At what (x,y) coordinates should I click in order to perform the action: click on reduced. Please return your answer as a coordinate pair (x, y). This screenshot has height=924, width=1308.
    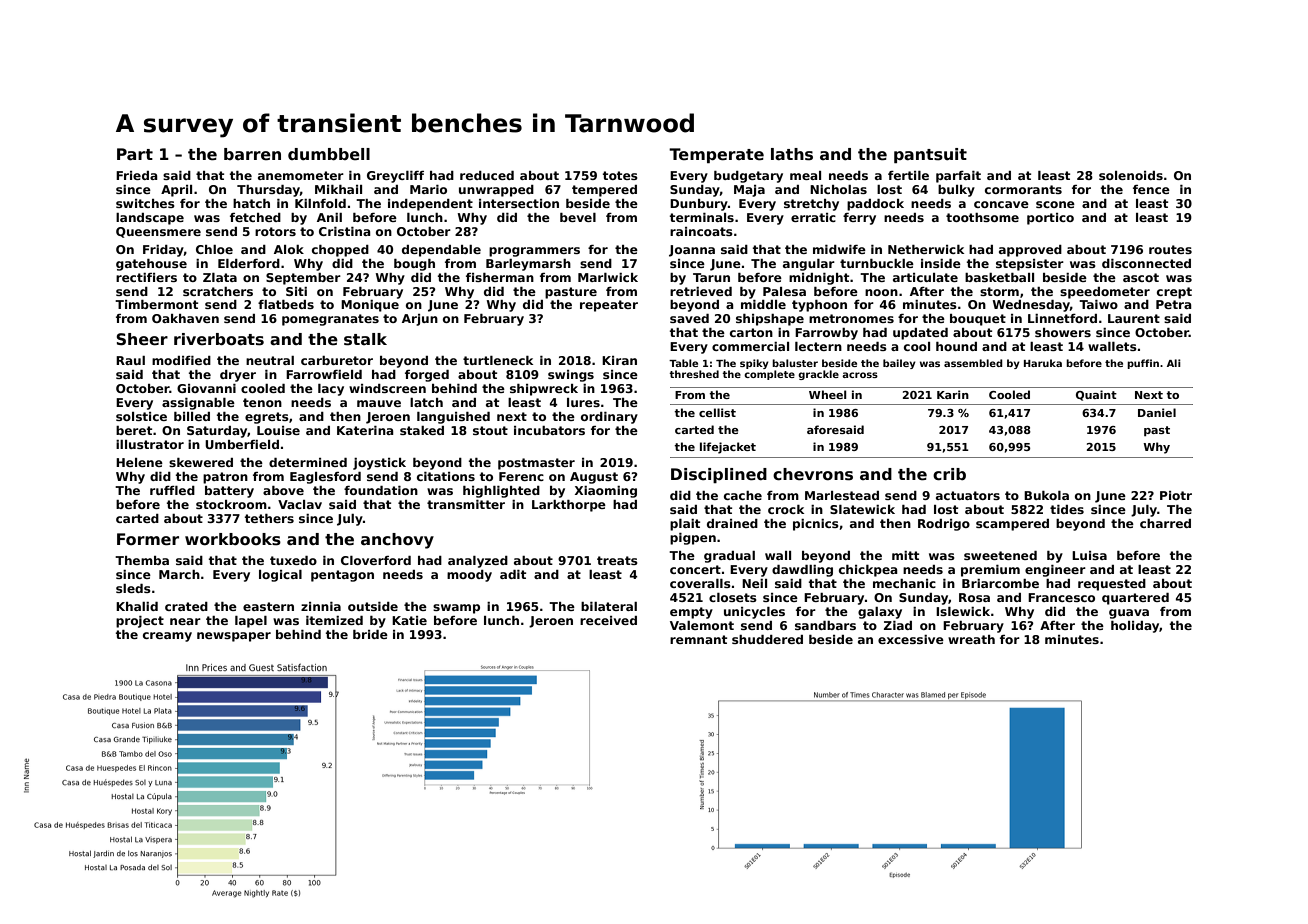
    Looking at the image, I should click on (487, 175).
